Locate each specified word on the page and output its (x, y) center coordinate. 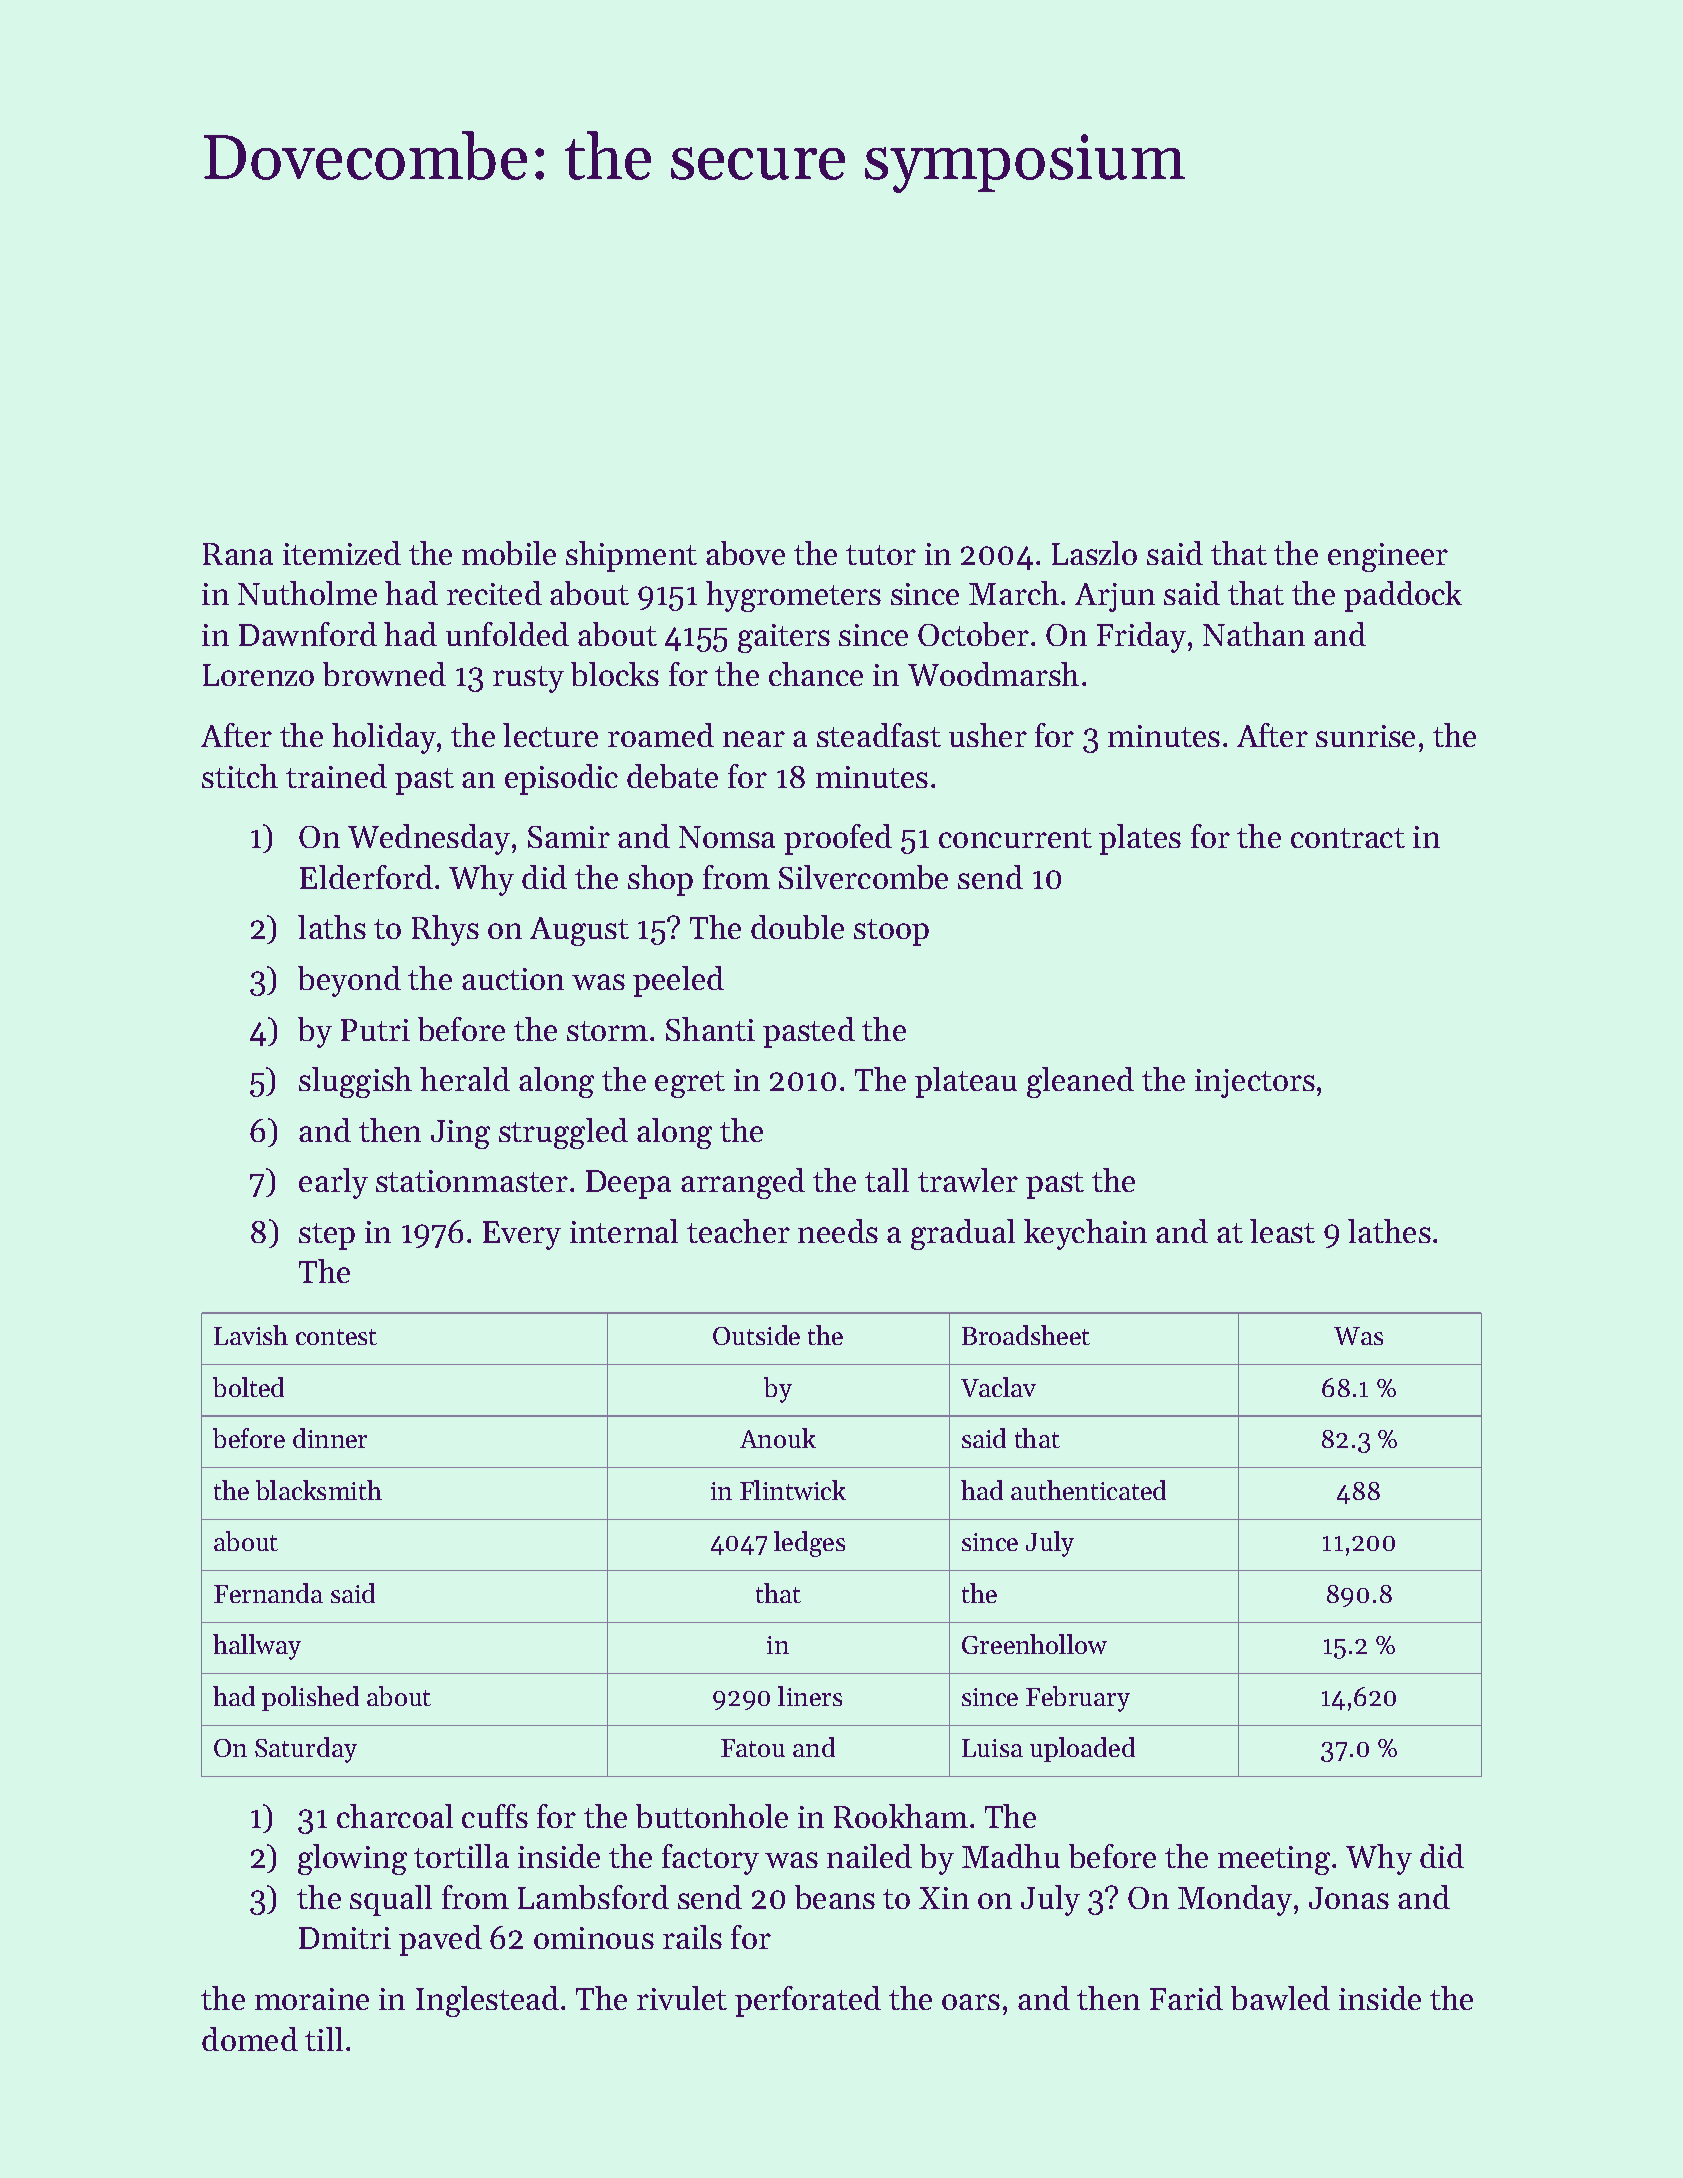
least (1282, 1231)
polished (310, 1698)
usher (988, 735)
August (579, 931)
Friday (1141, 637)
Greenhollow (1034, 1644)
